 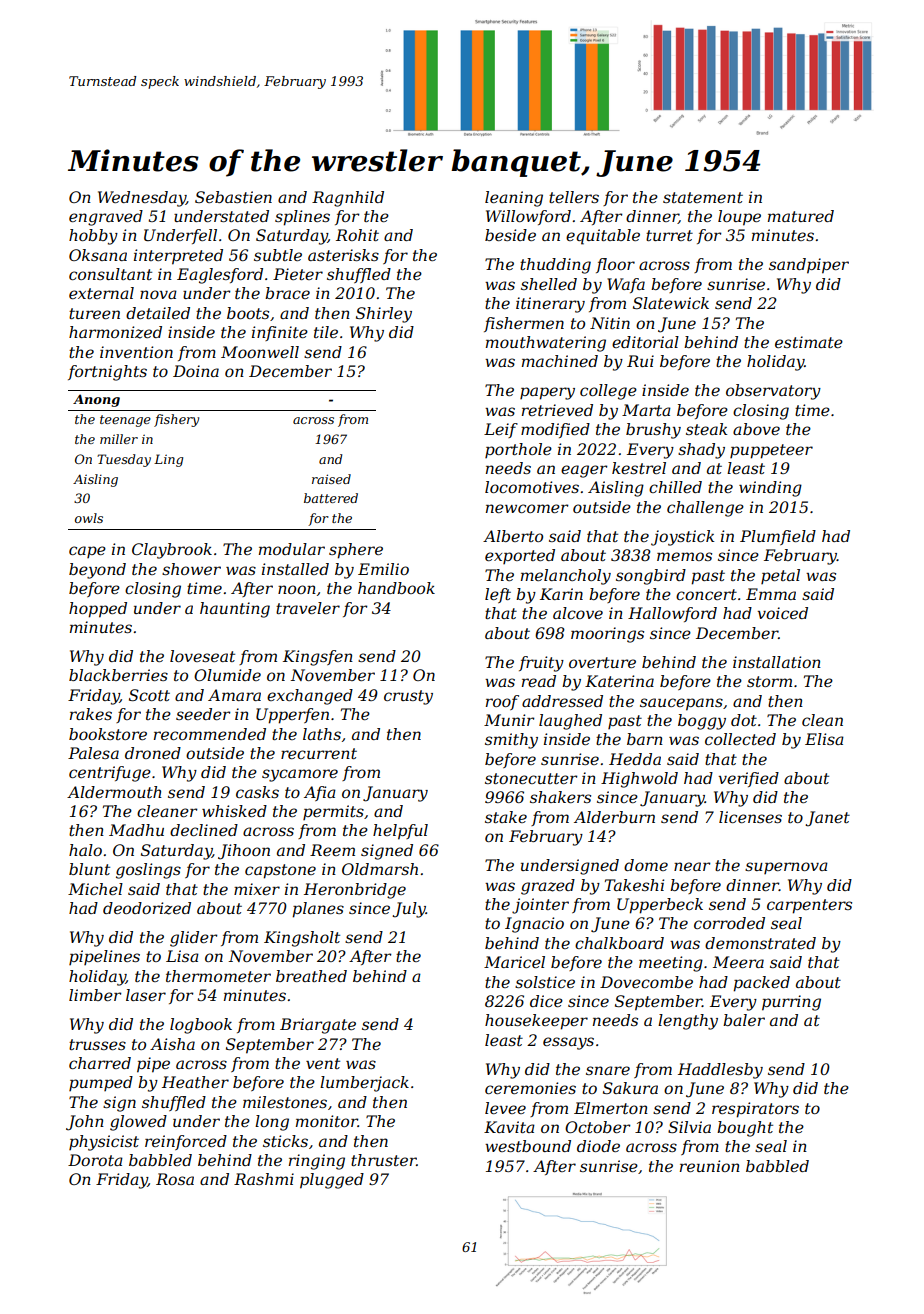 What do you see at coordinates (292, 549) in the screenshot?
I see `modular` at bounding box center [292, 549].
